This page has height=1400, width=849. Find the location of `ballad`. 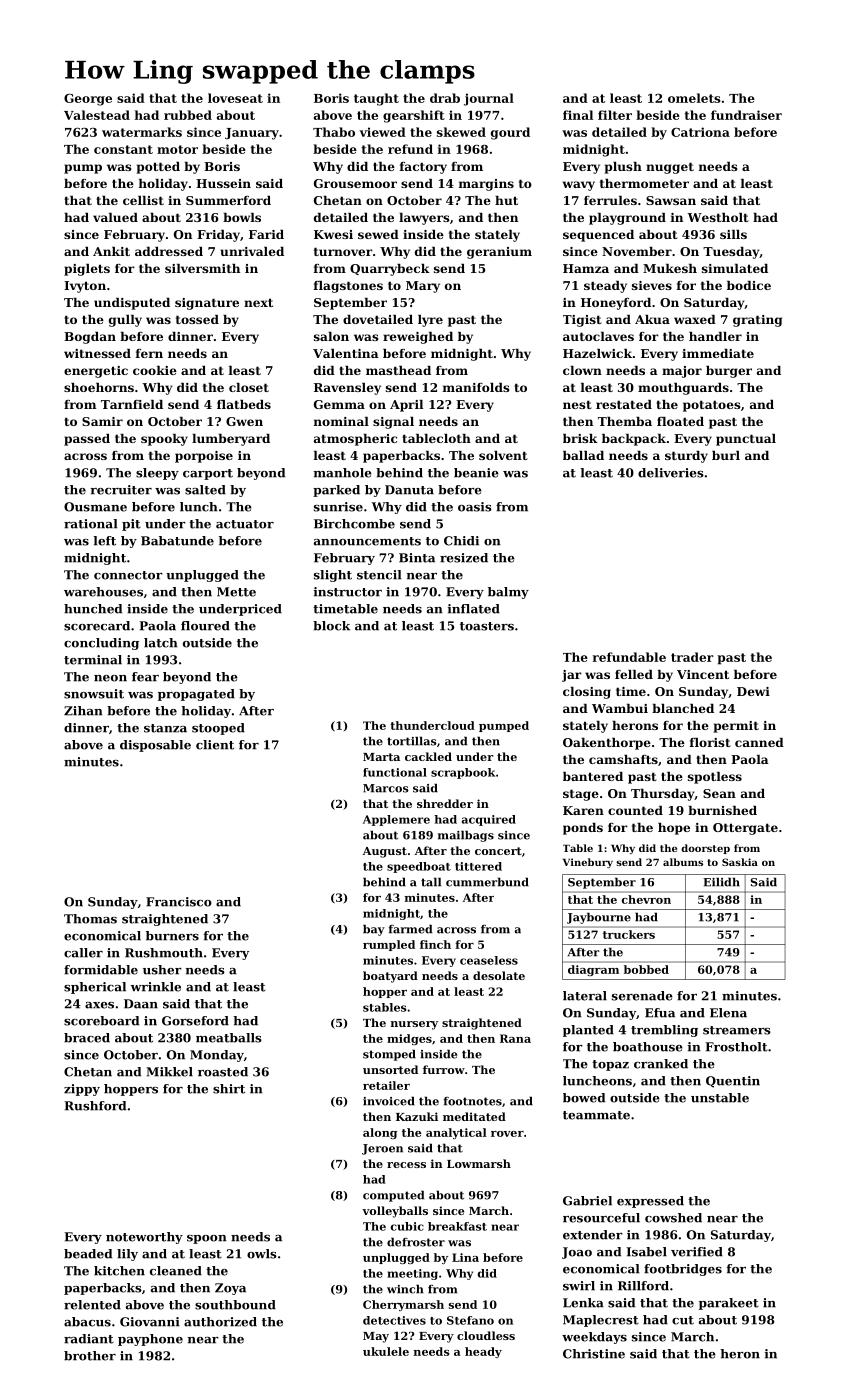

ballad is located at coordinates (583, 455).
